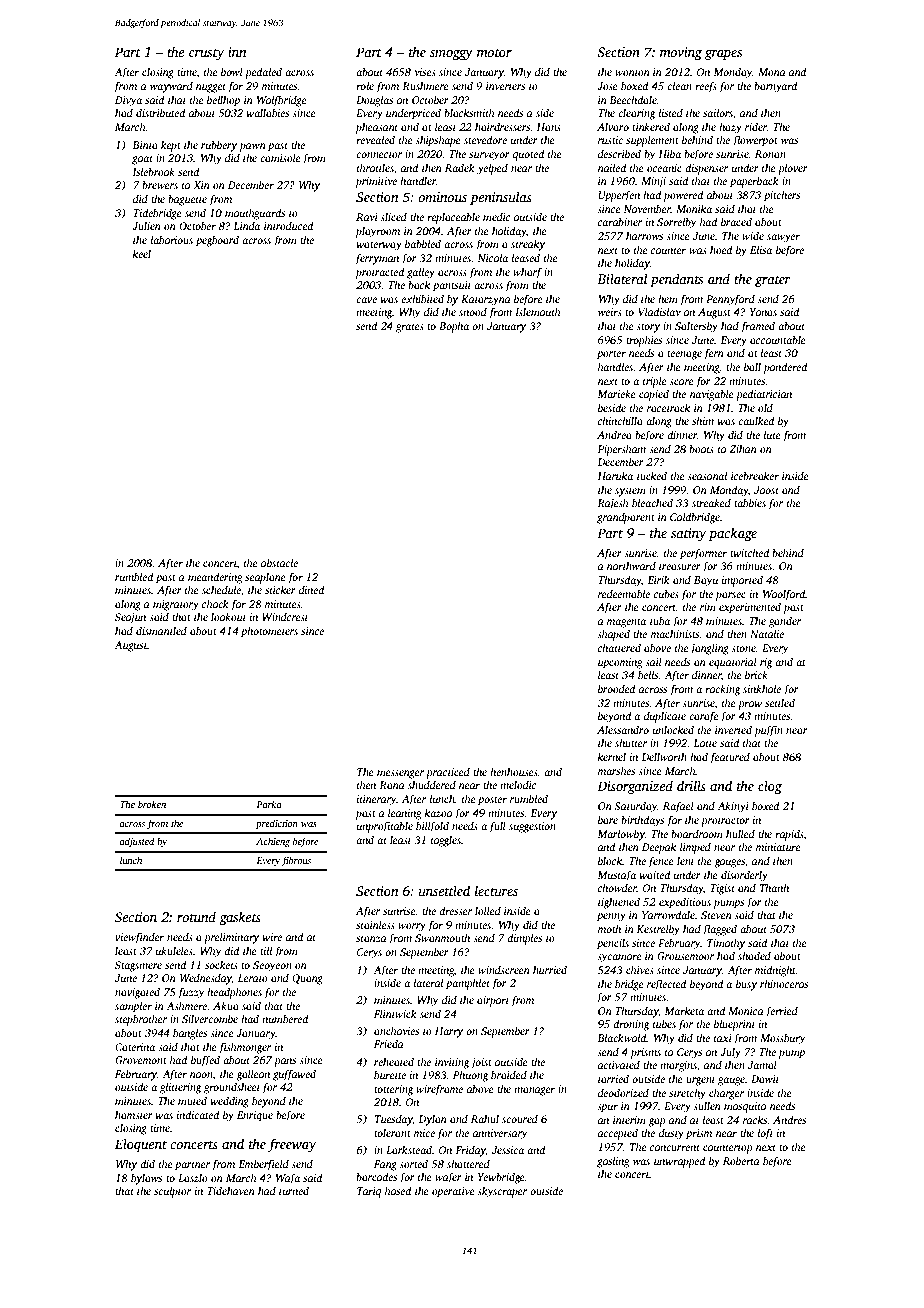 This image has height=1308, width=924. Describe the element at coordinates (723, 55) in the image. I see `grapes` at that location.
